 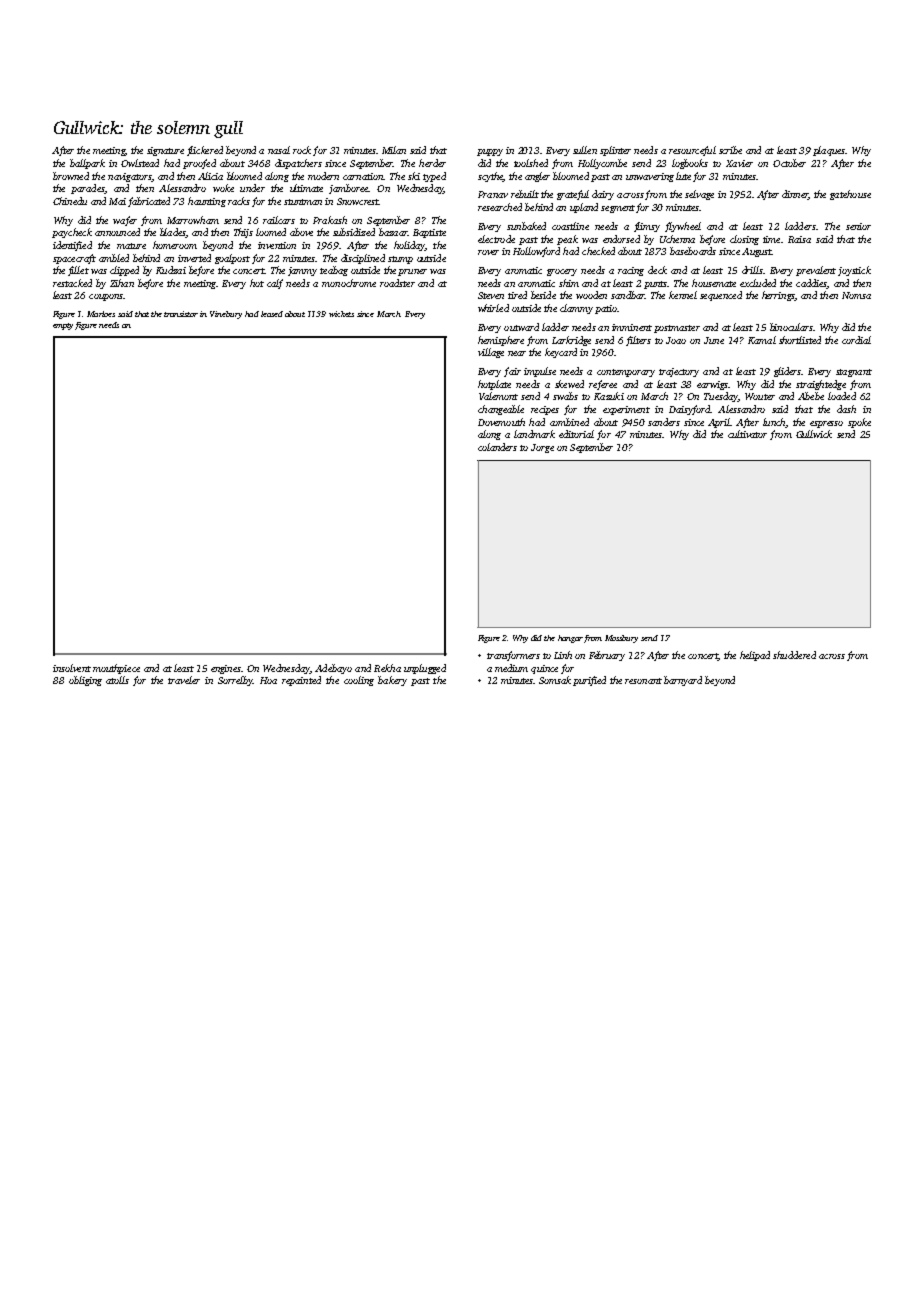 I want to click on roadster, so click(x=397, y=283).
